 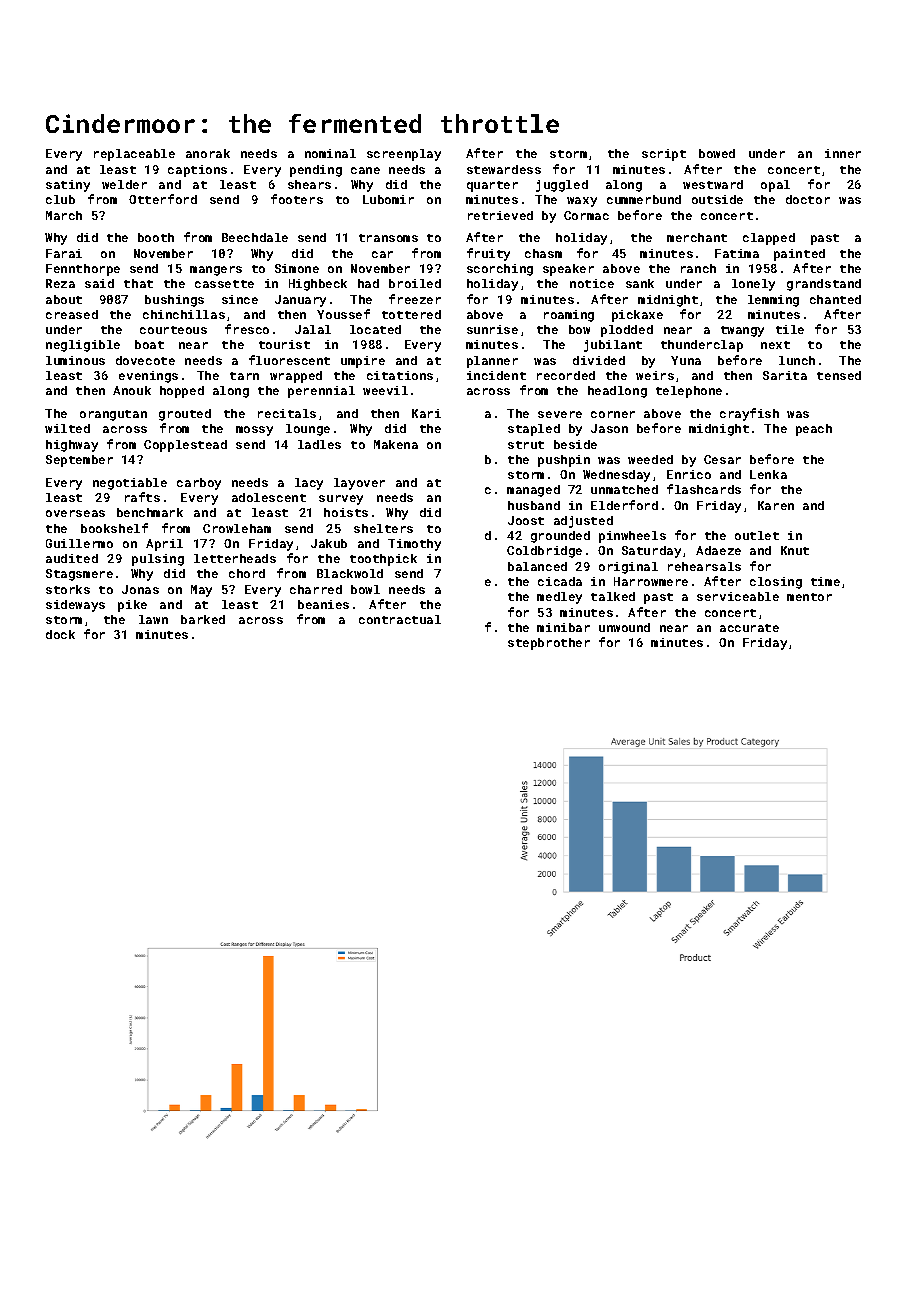 What do you see at coordinates (569, 316) in the screenshot?
I see `roaming` at bounding box center [569, 316].
